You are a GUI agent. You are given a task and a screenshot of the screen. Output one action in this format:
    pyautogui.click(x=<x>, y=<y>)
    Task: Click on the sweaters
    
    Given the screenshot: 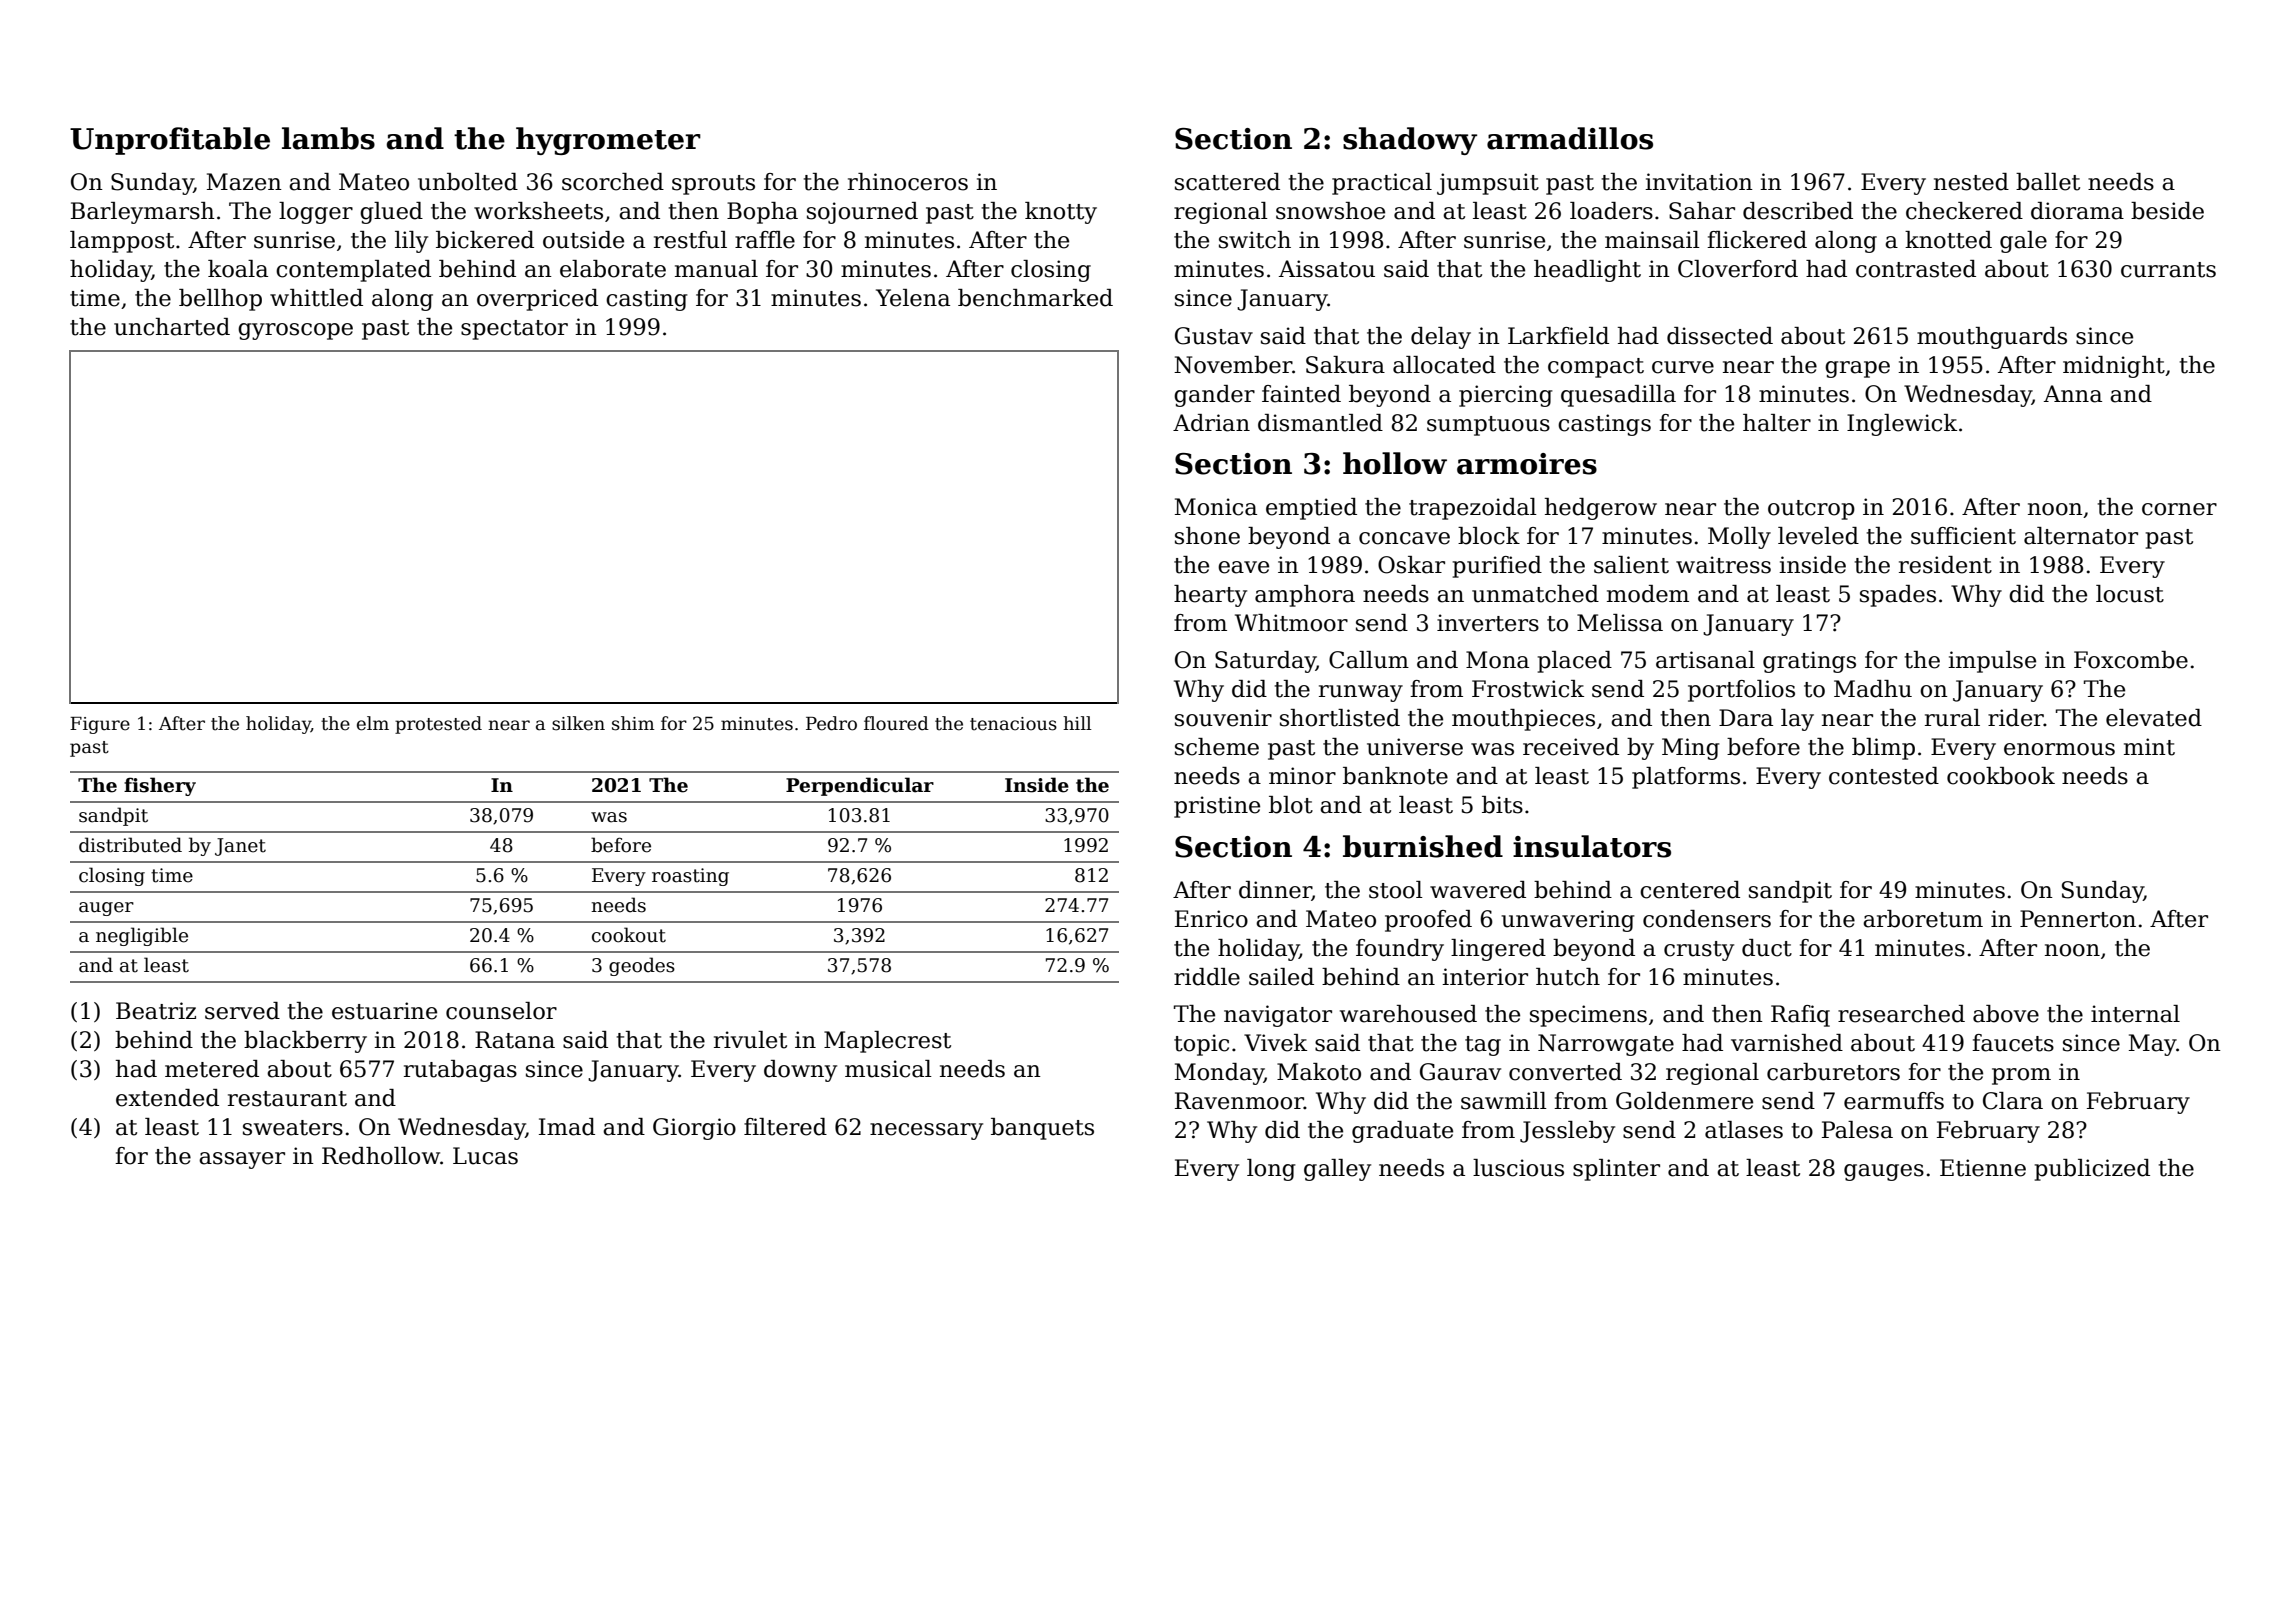 What is the action you would take?
    pyautogui.click(x=293, y=1128)
